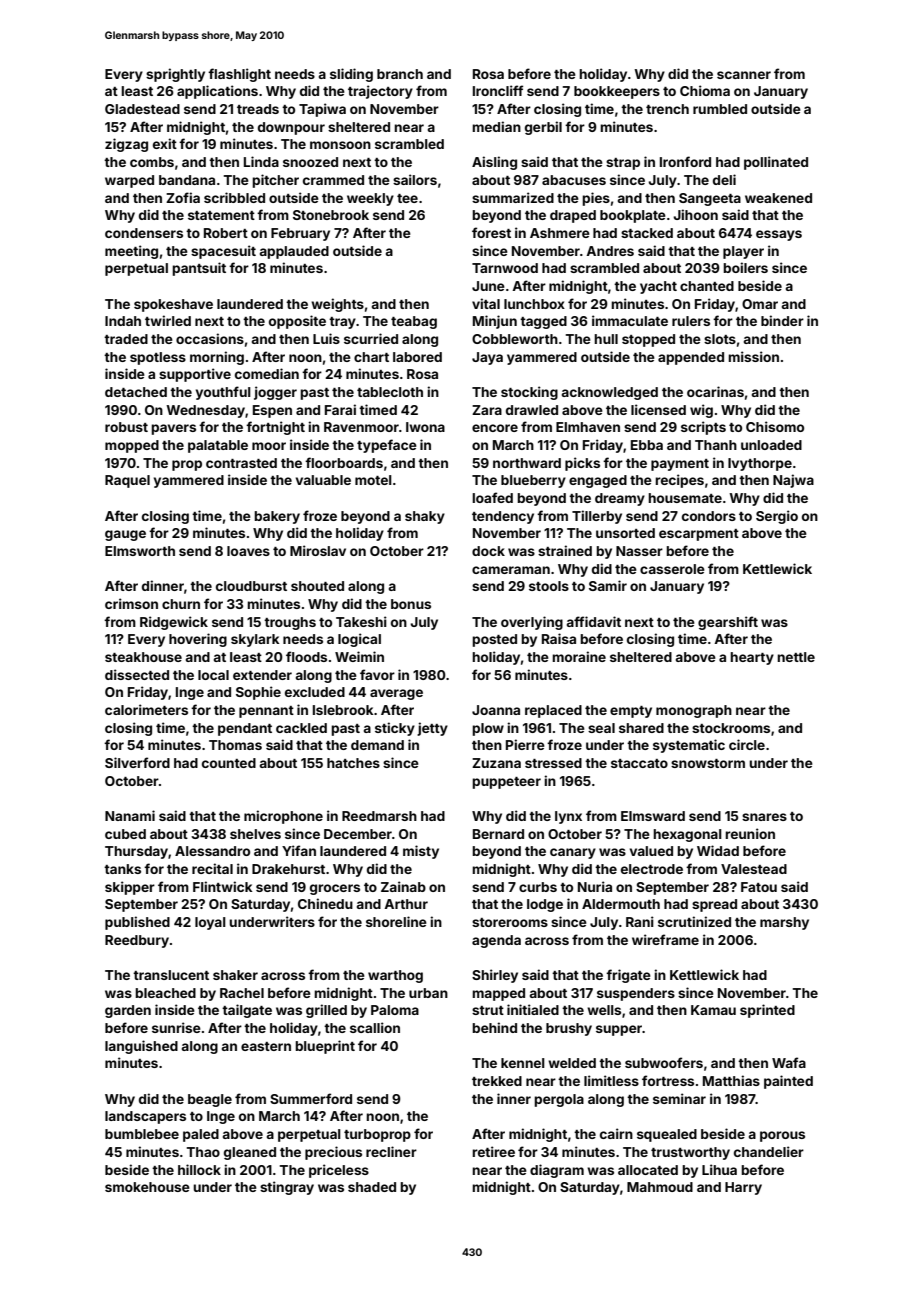 The height and width of the screenshot is (1308, 924). I want to click on Joanna, so click(496, 710).
